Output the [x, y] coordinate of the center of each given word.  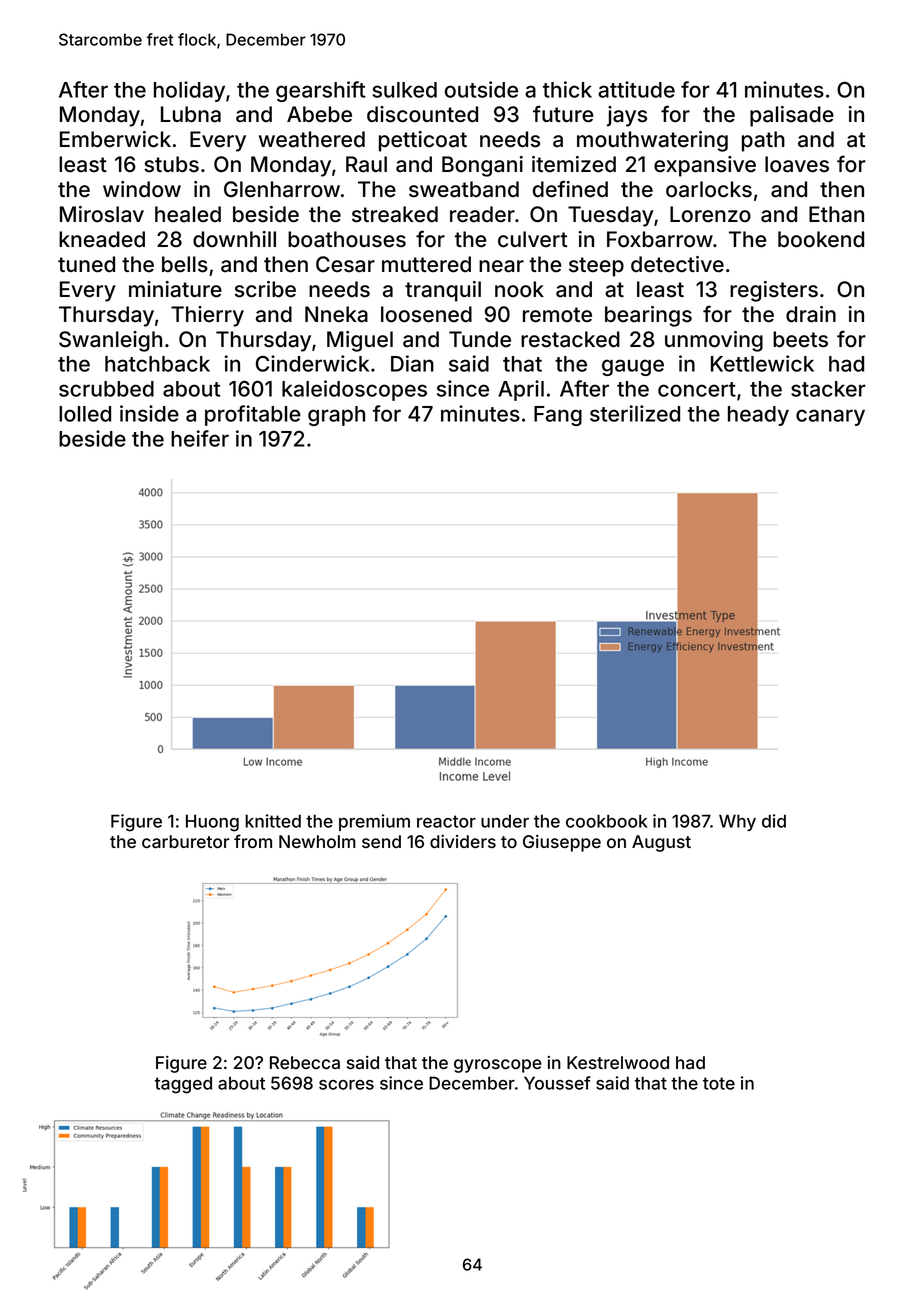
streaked [395, 214]
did [774, 821]
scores [346, 1085]
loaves [797, 164]
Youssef [557, 1083]
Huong [212, 823]
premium [374, 822]
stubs [171, 164]
